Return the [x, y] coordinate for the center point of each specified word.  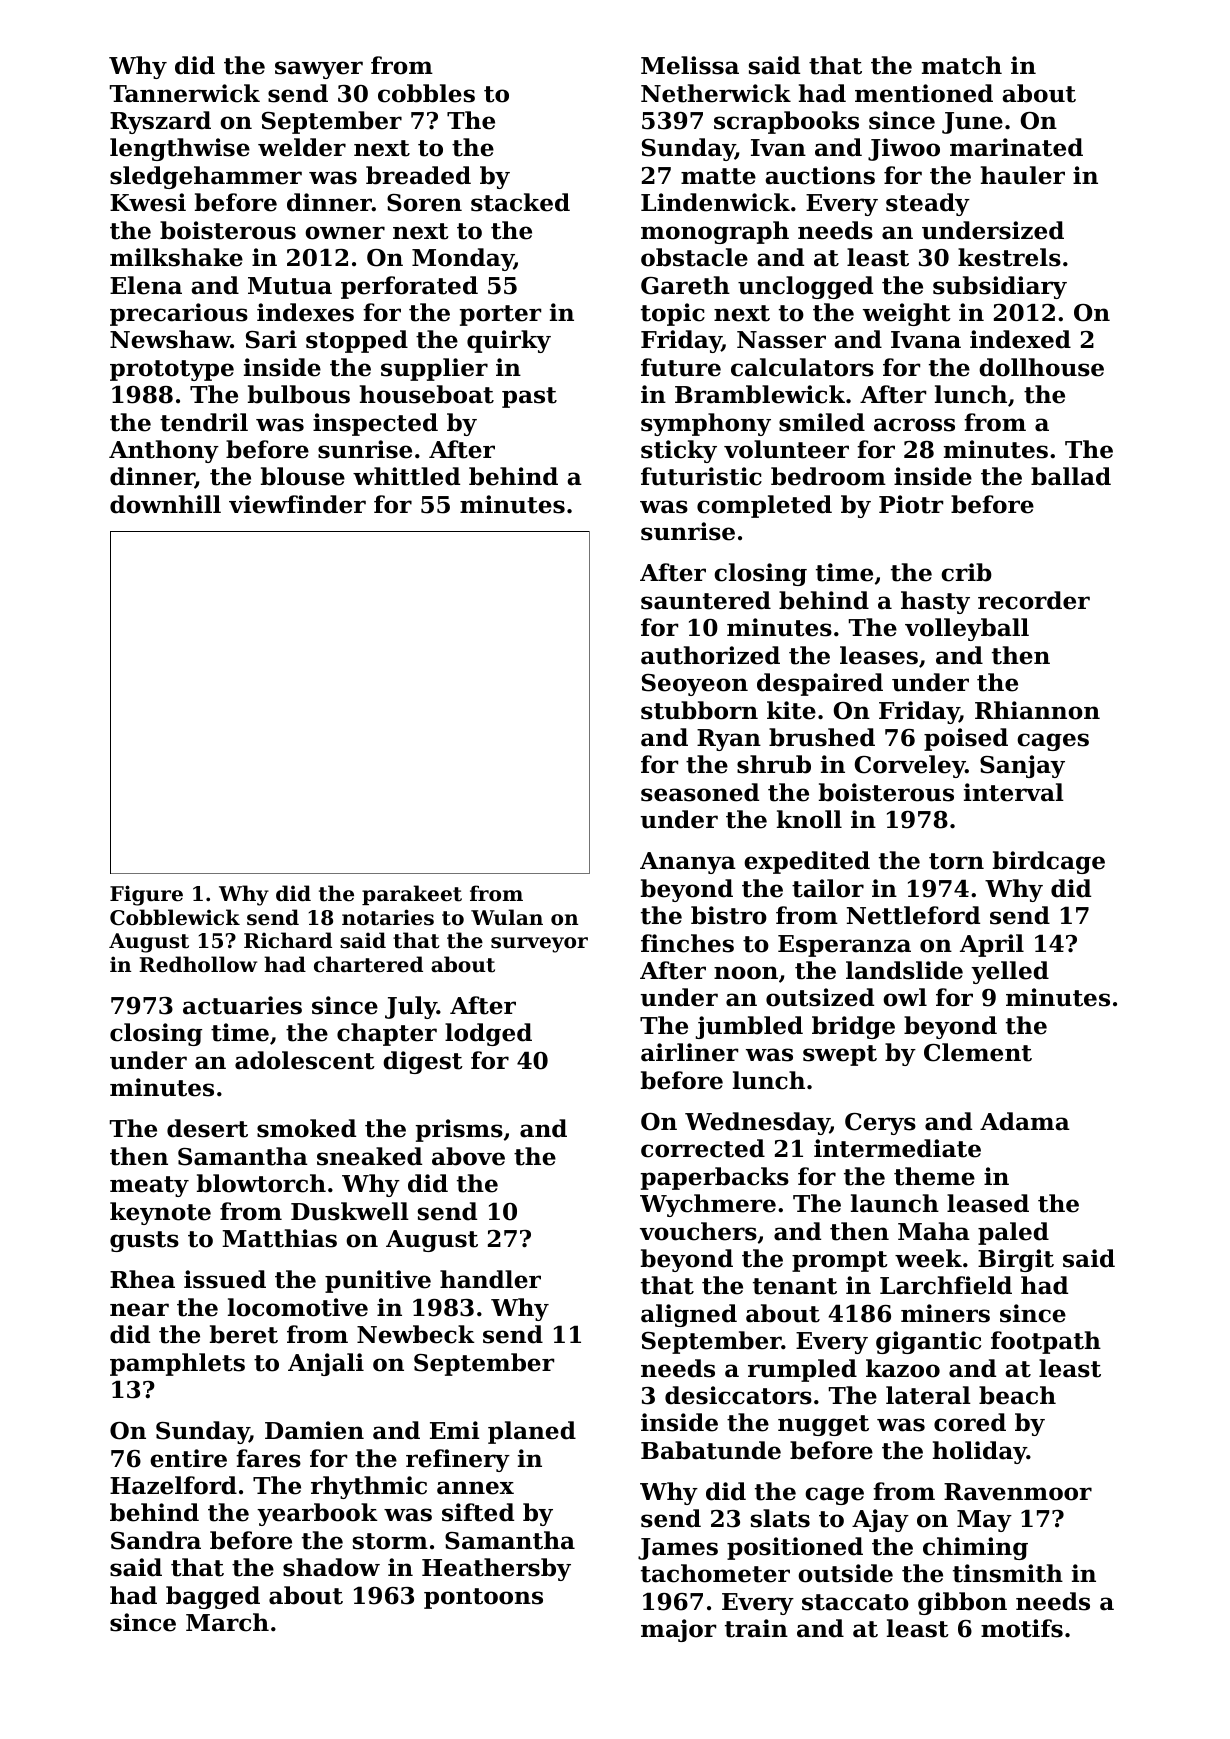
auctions [820, 175]
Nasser [781, 340]
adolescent [305, 1060]
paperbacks [715, 1178]
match [962, 65]
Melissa [690, 65]
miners [945, 1313]
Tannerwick [185, 93]
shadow [331, 1567]
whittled [406, 476]
